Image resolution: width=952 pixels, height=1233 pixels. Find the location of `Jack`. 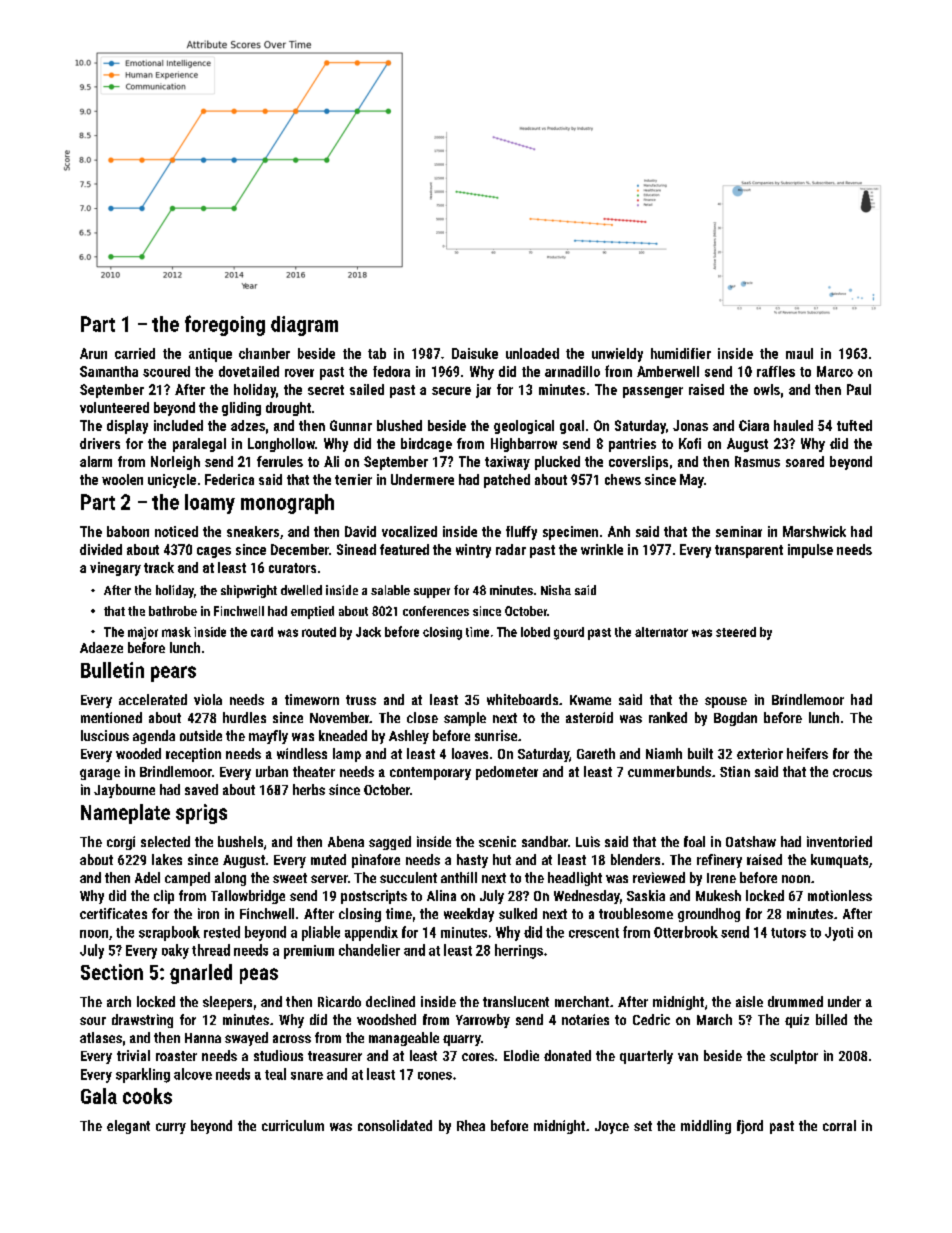

Jack is located at coordinates (368, 632).
